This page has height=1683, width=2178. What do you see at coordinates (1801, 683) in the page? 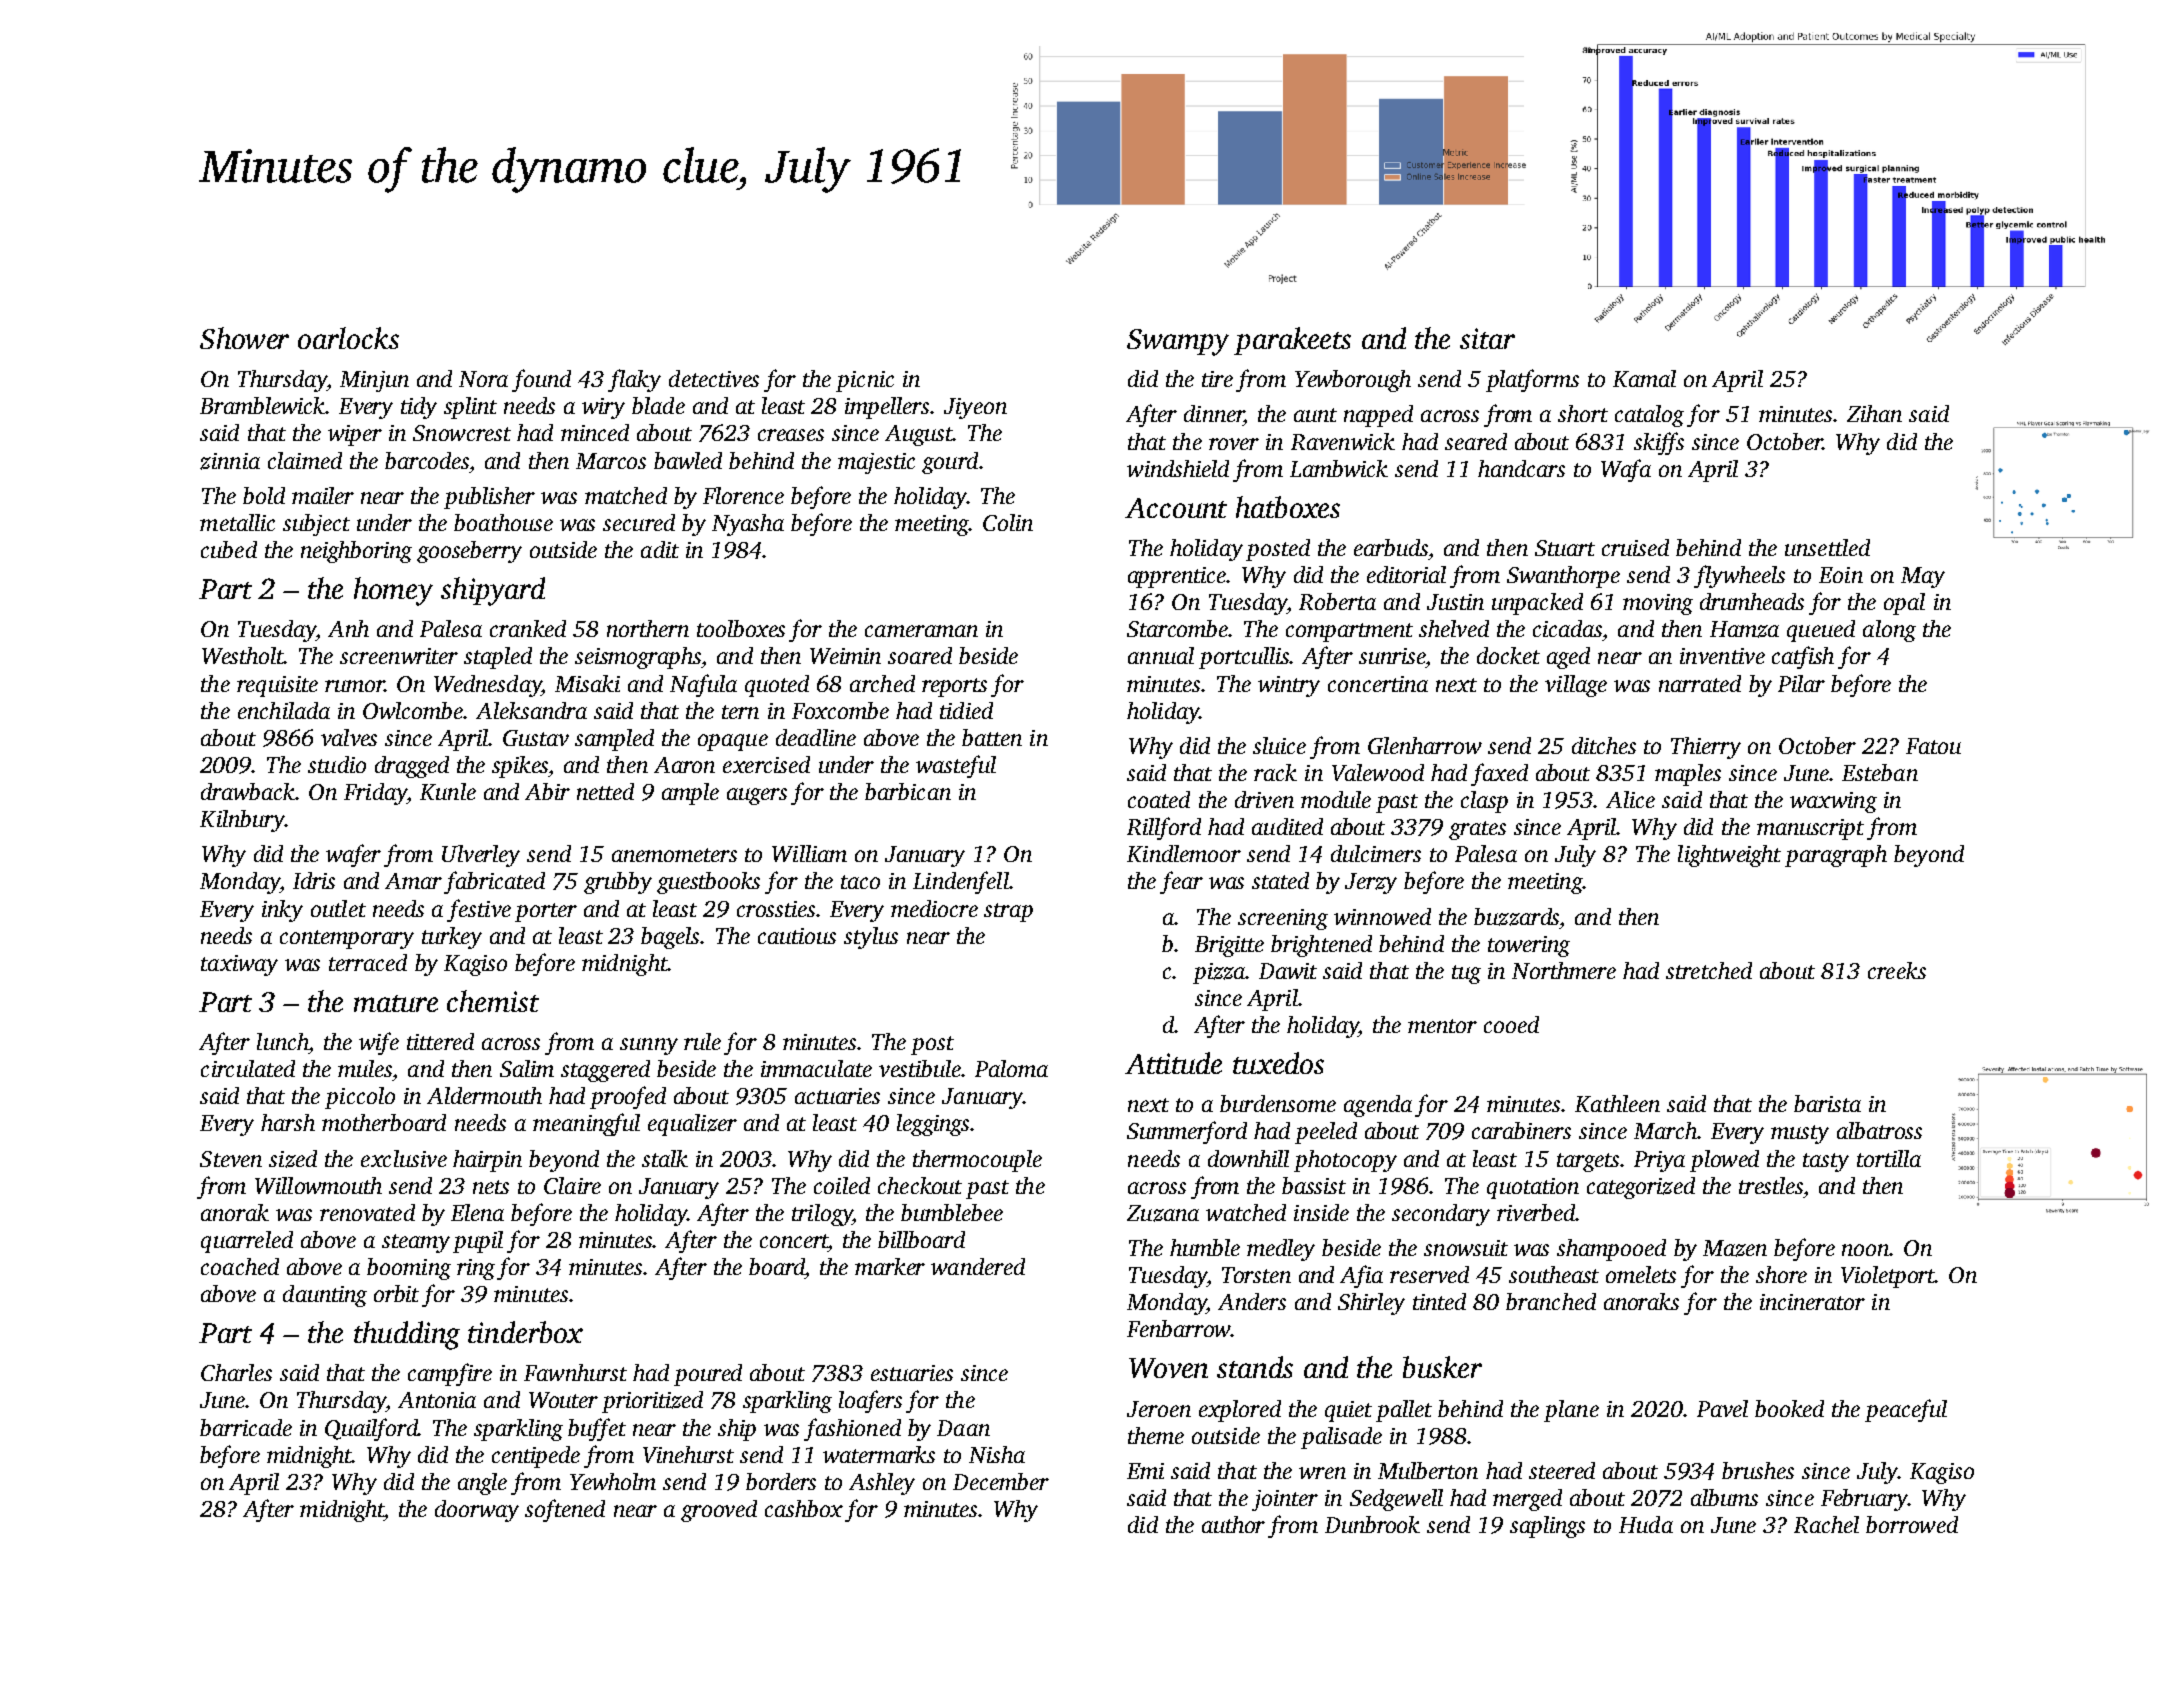
I see `Pilar` at bounding box center [1801, 683].
